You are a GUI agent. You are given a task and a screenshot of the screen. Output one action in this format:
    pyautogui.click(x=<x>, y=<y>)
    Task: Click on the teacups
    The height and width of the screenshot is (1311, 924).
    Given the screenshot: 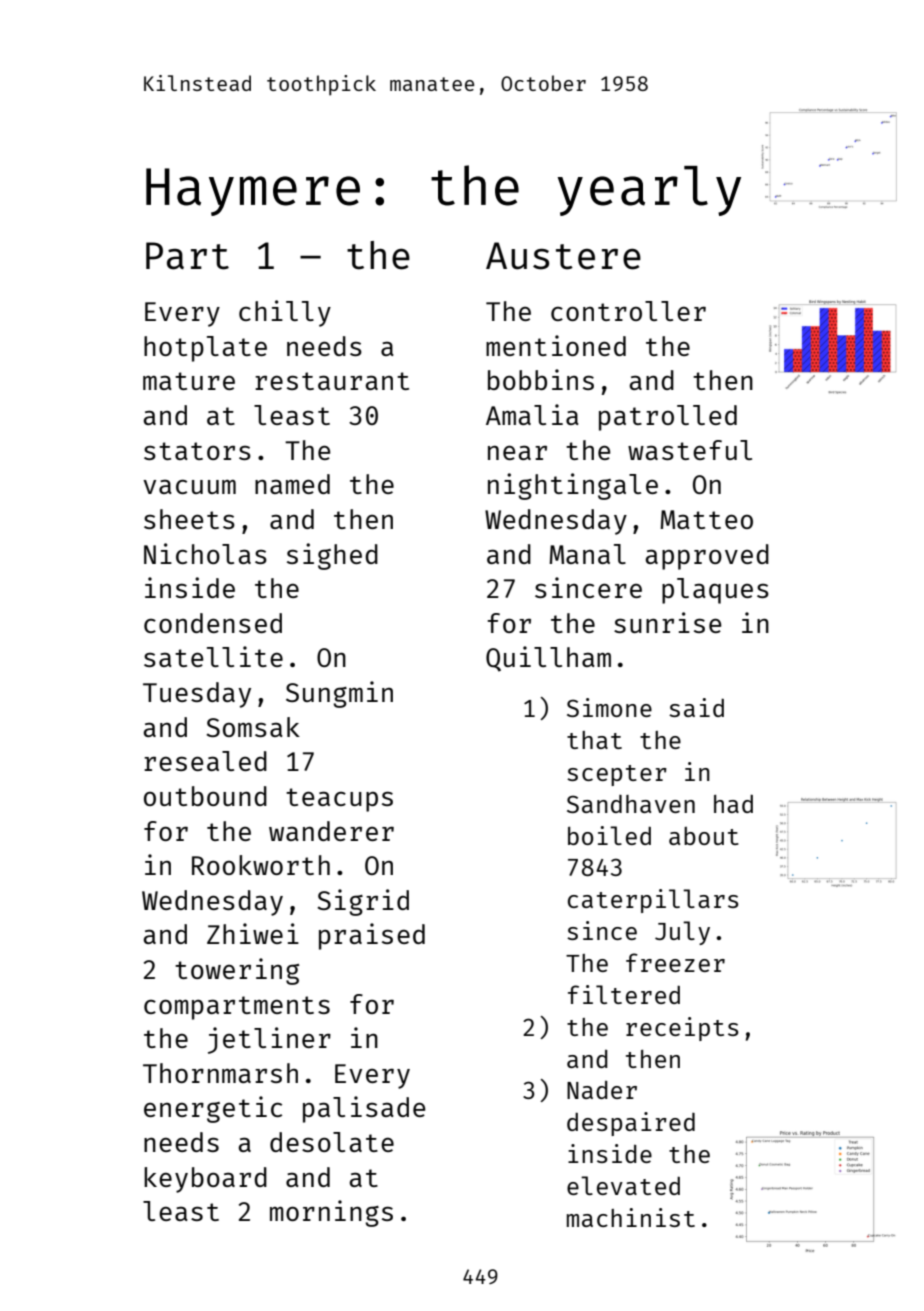 What is the action you would take?
    pyautogui.click(x=339, y=800)
